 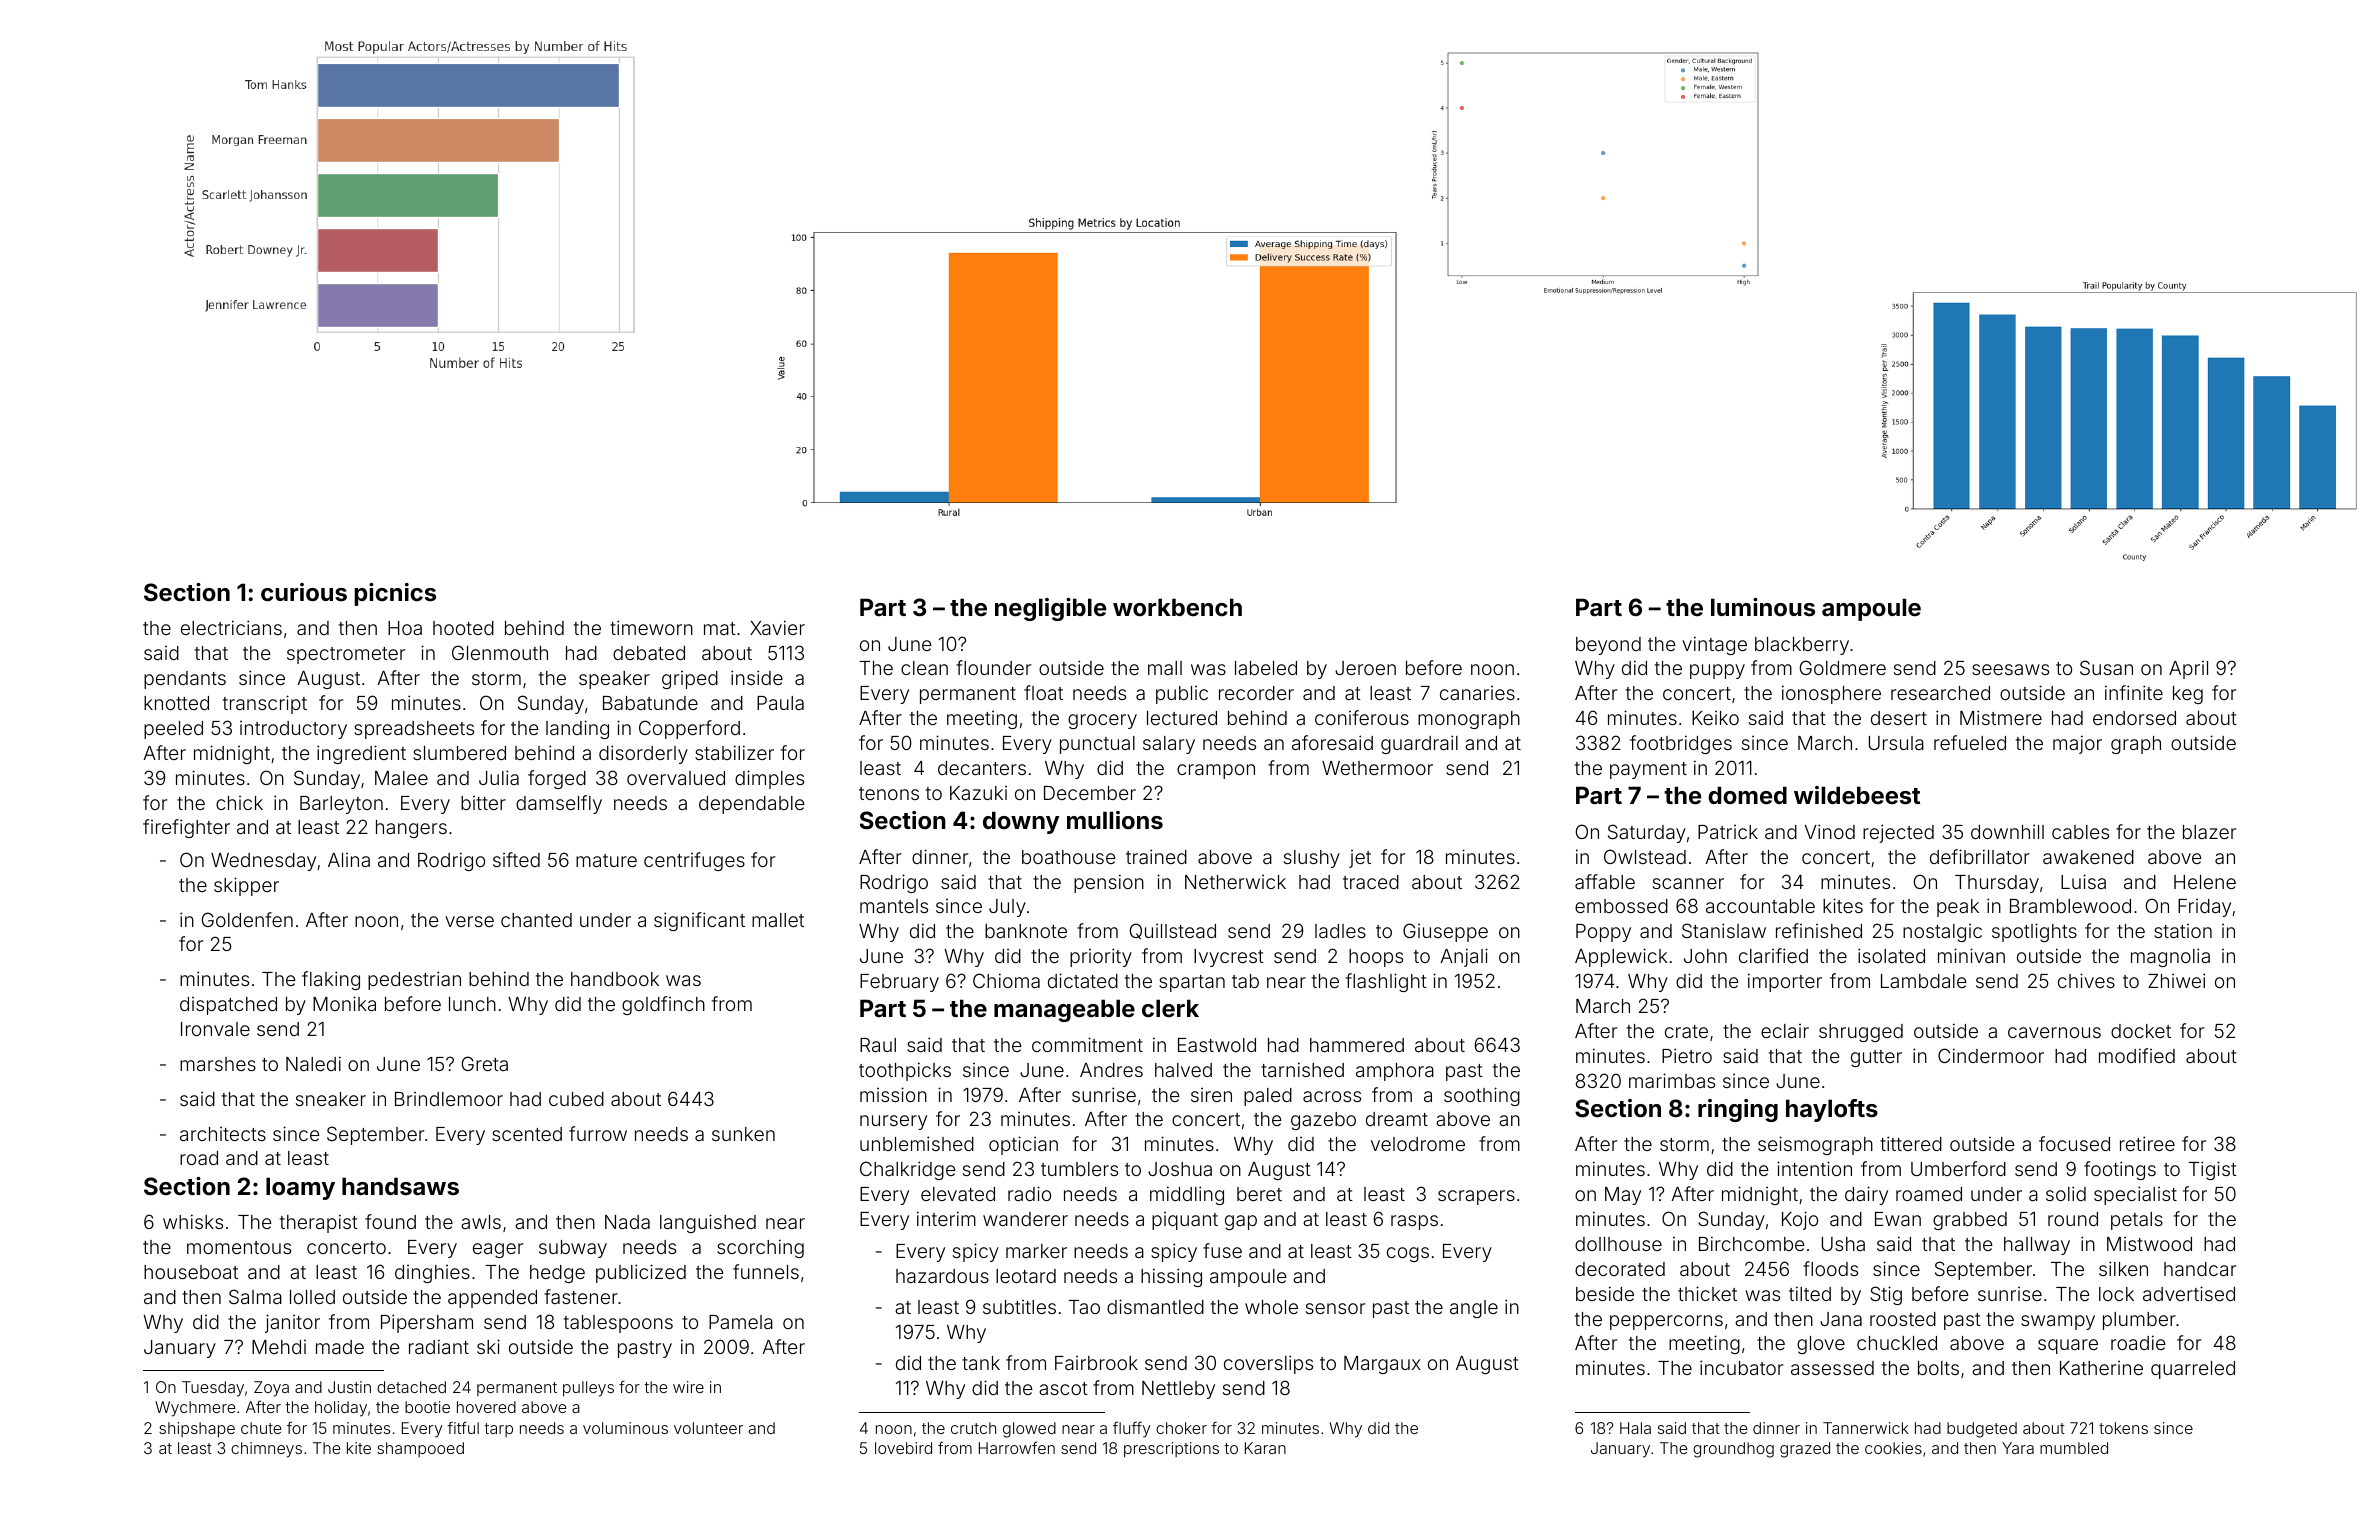 I want to click on marker, so click(x=1036, y=1251).
